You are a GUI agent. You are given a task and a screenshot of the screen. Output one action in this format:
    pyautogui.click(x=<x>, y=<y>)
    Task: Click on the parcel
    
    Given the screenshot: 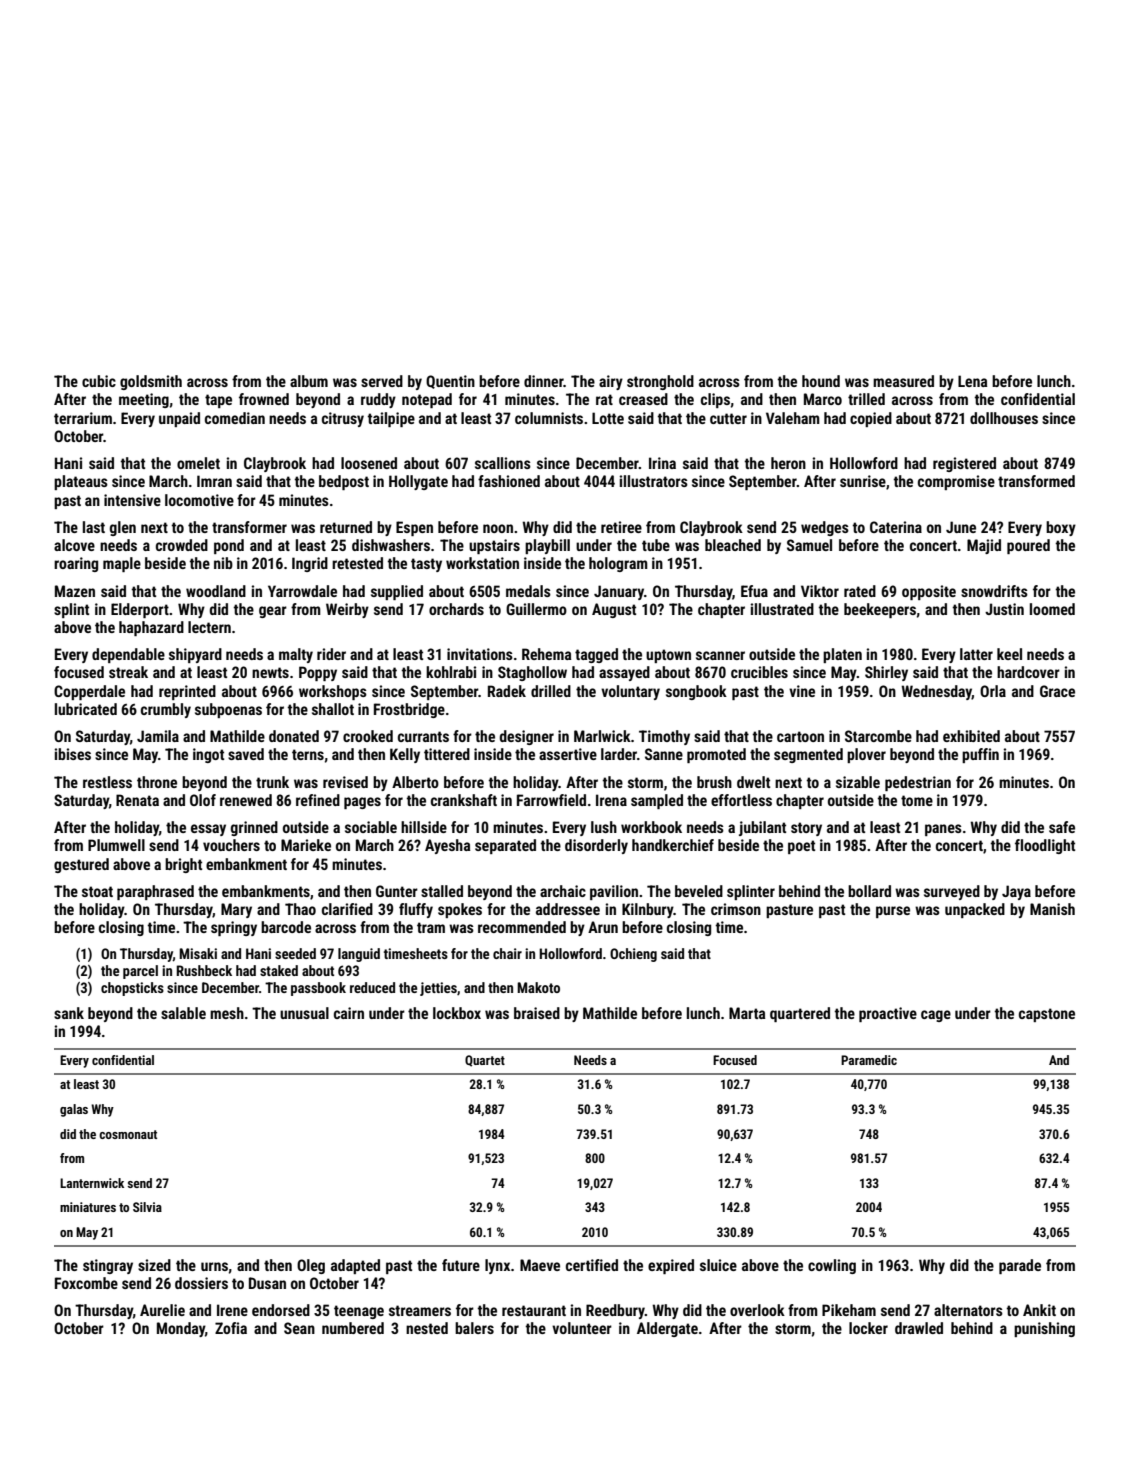 What is the action you would take?
    pyautogui.click(x=140, y=972)
